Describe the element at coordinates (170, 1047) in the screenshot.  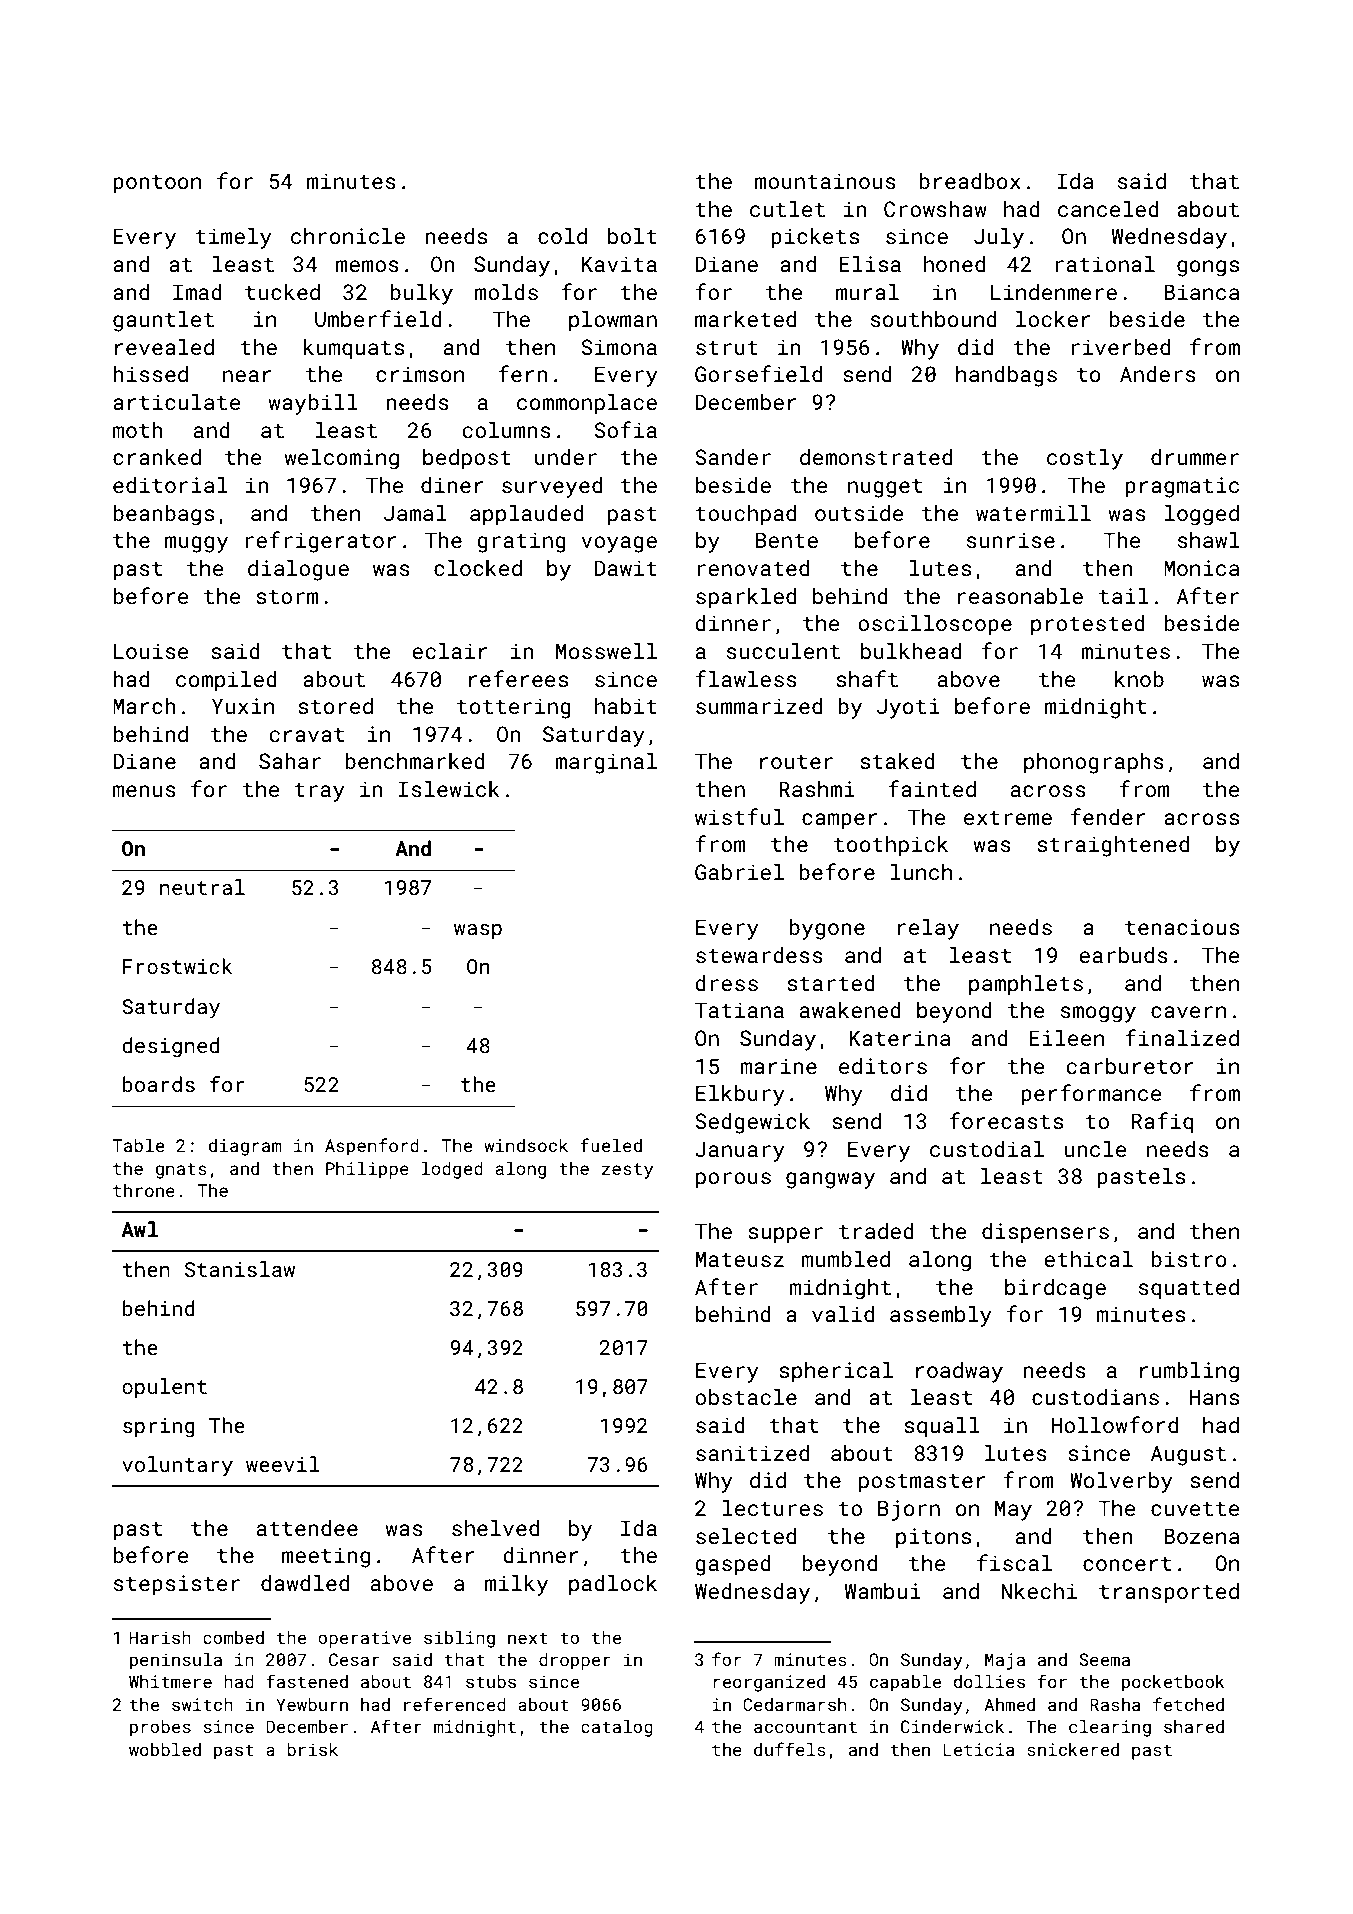
I see `designed` at that location.
